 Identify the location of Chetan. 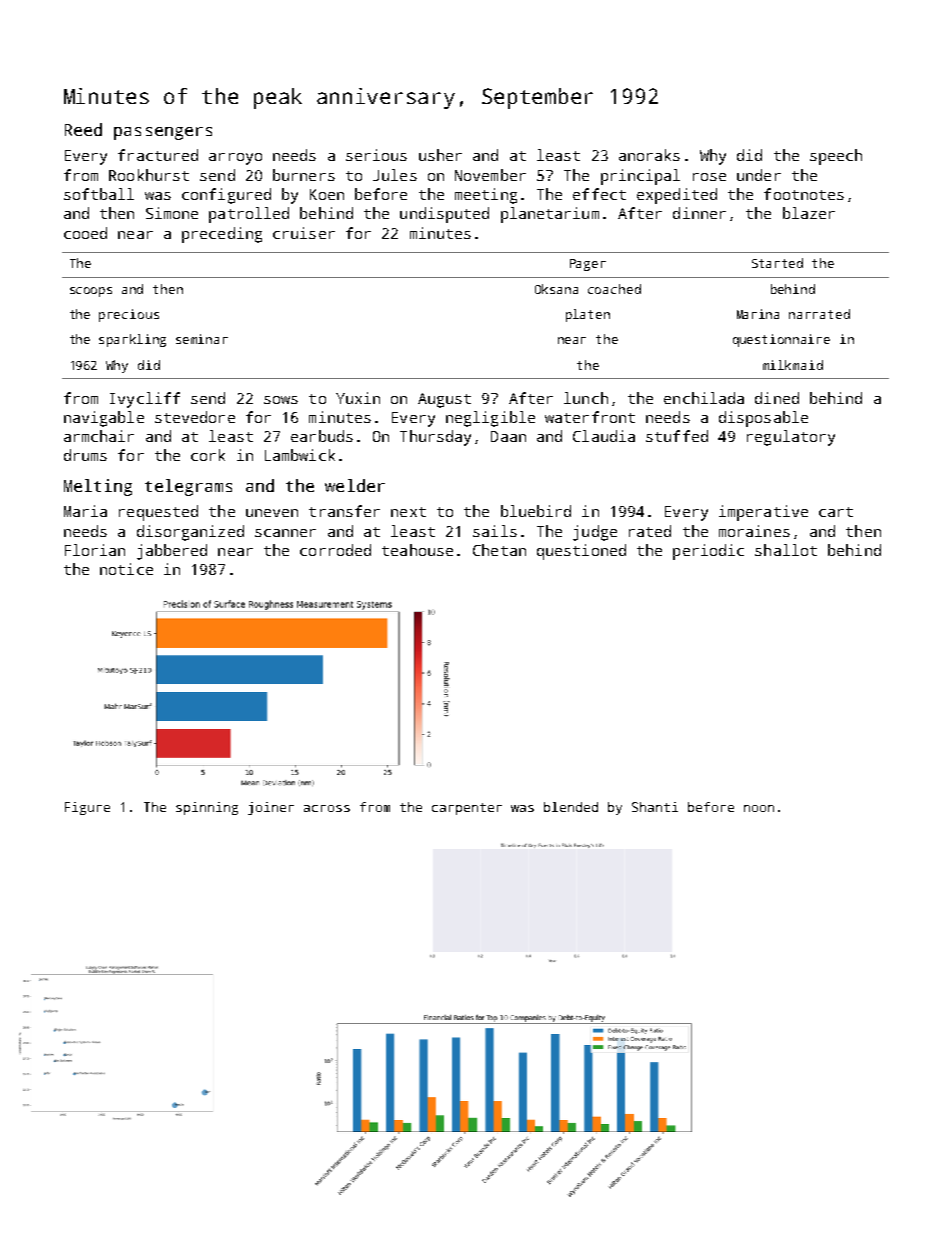
(499, 550).
